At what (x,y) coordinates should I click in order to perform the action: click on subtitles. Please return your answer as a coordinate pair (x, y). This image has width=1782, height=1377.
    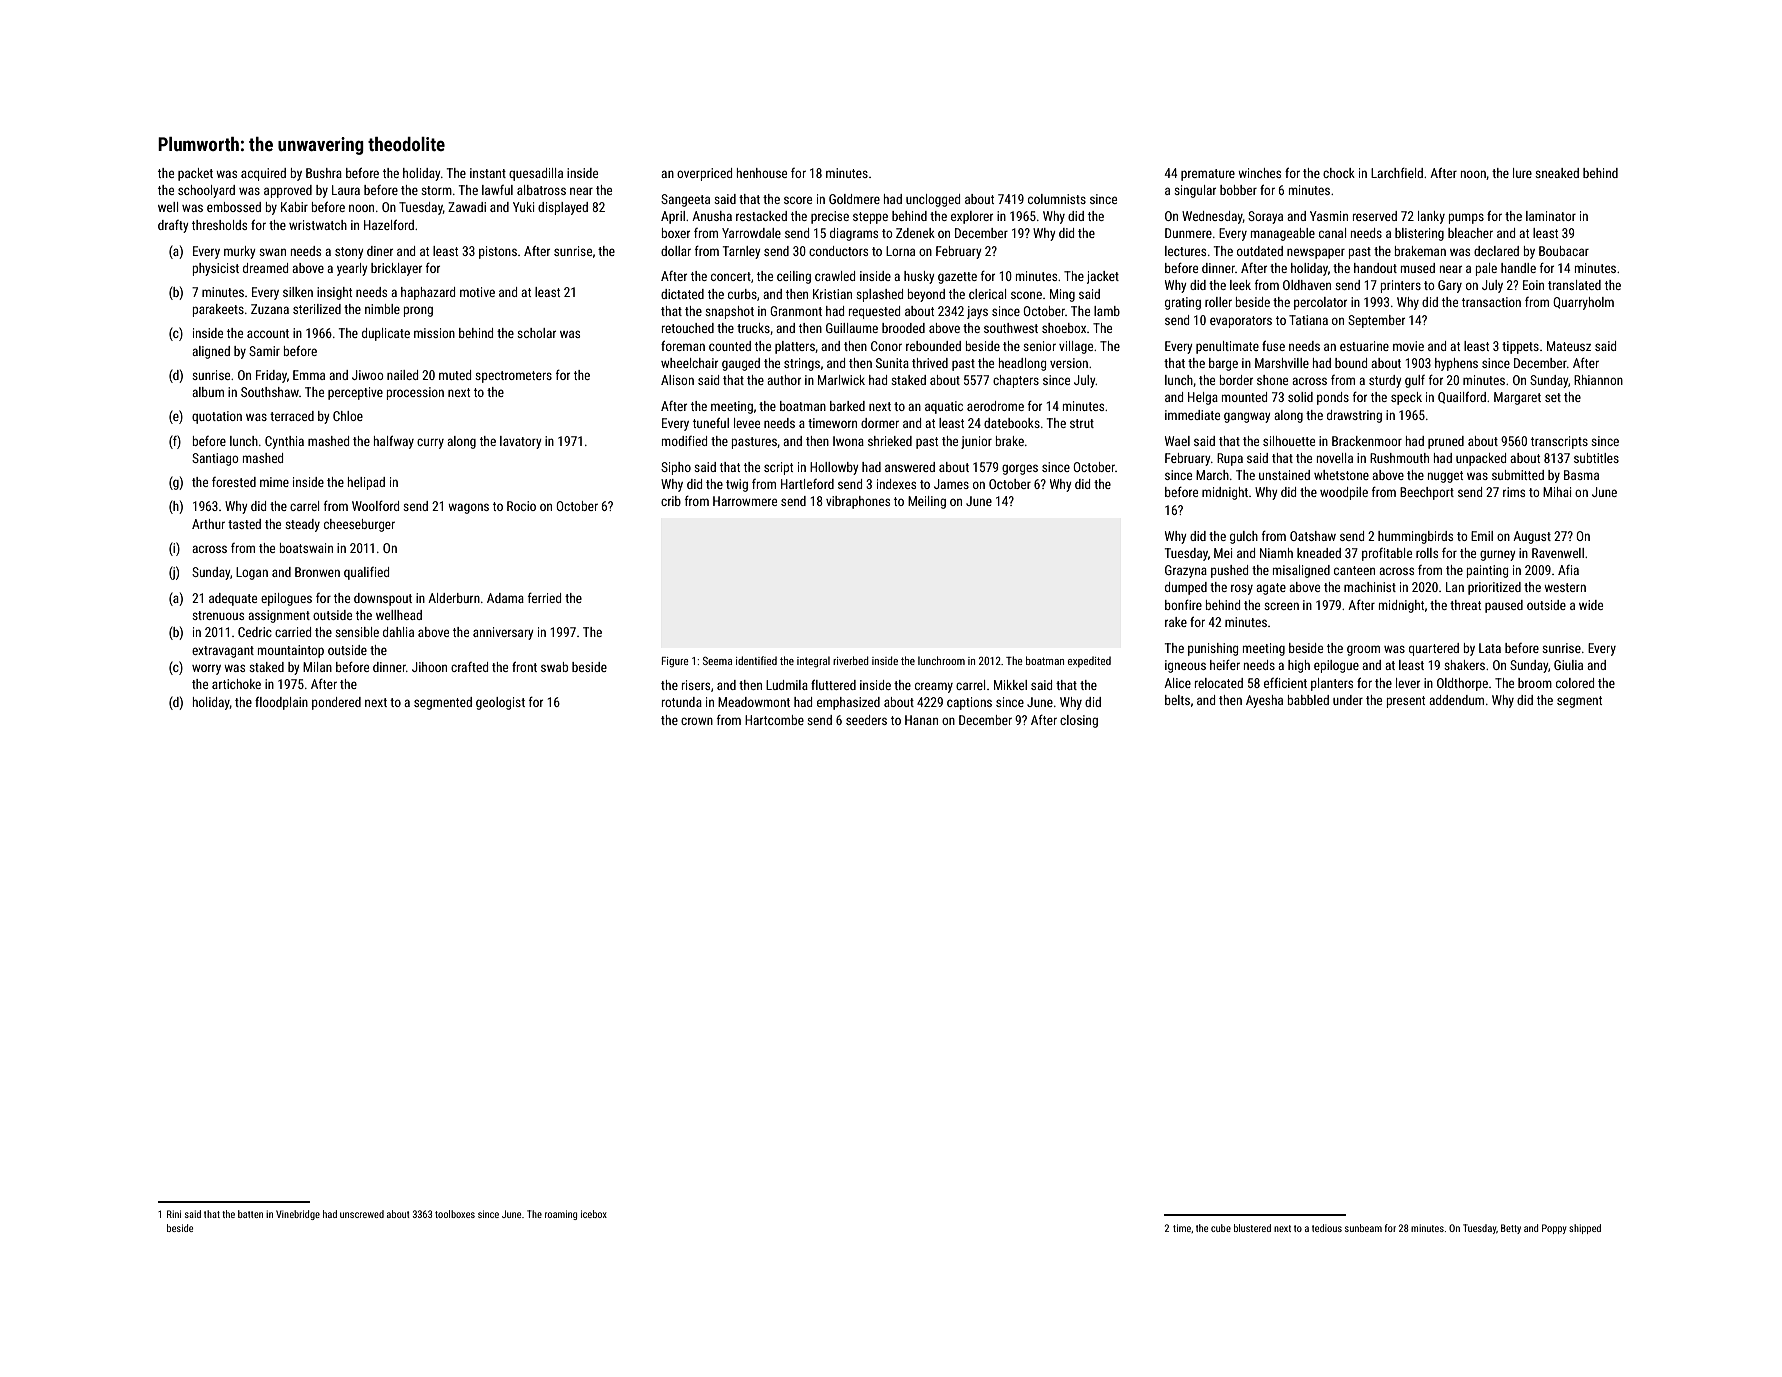
    Looking at the image, I should click on (1596, 458).
